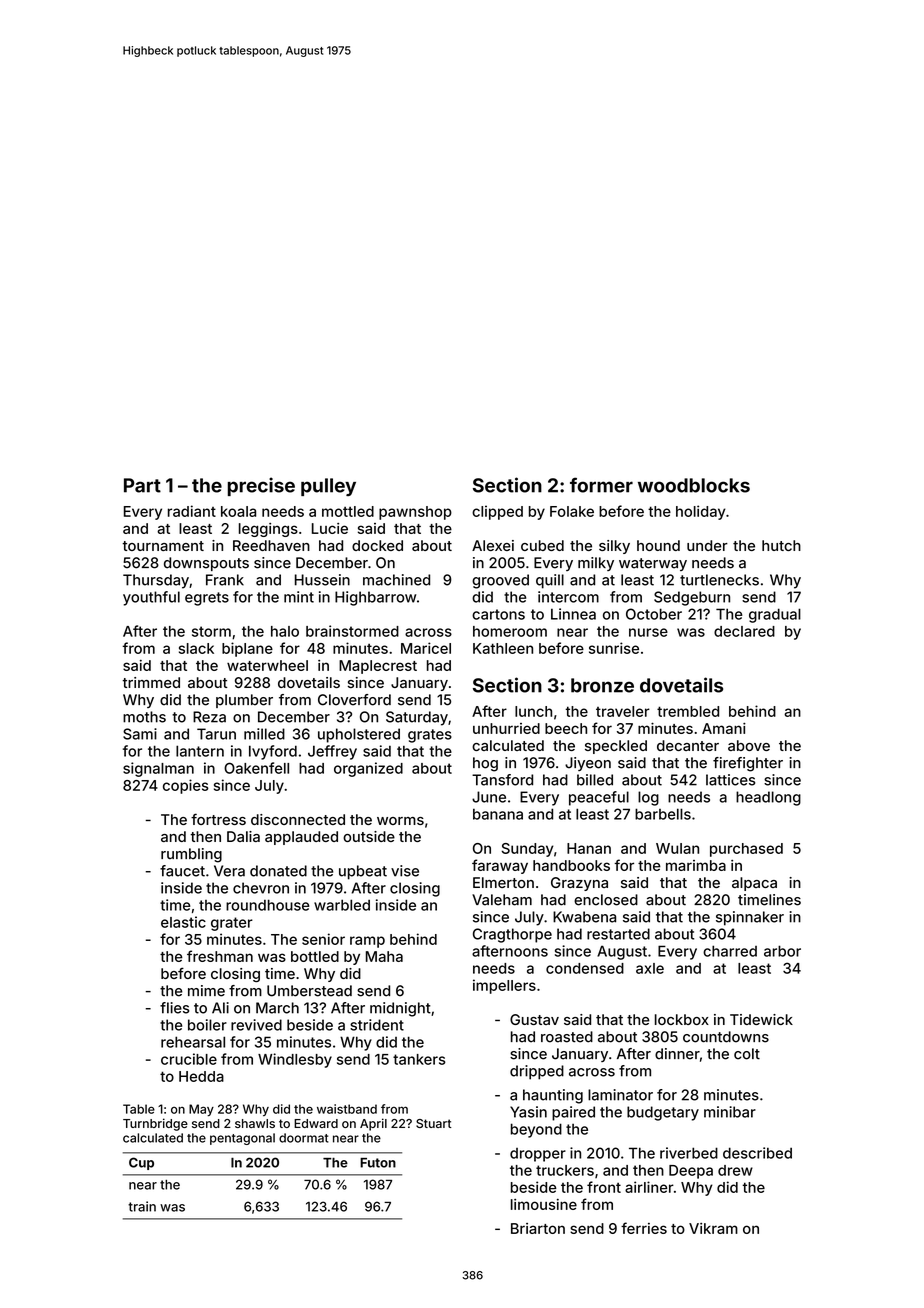  I want to click on Maplecrest, so click(378, 667).
